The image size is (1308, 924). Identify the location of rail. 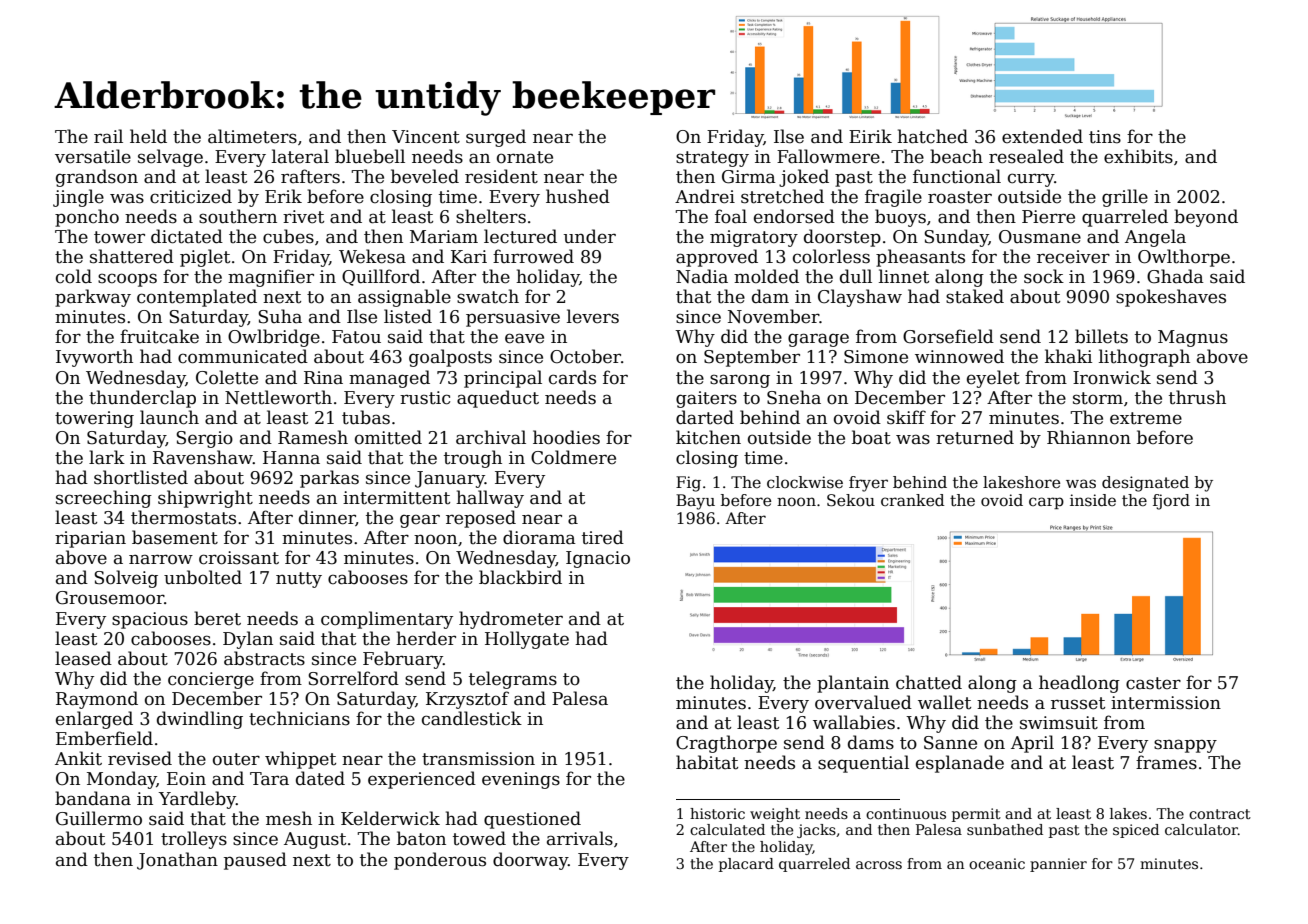
(108, 136).
